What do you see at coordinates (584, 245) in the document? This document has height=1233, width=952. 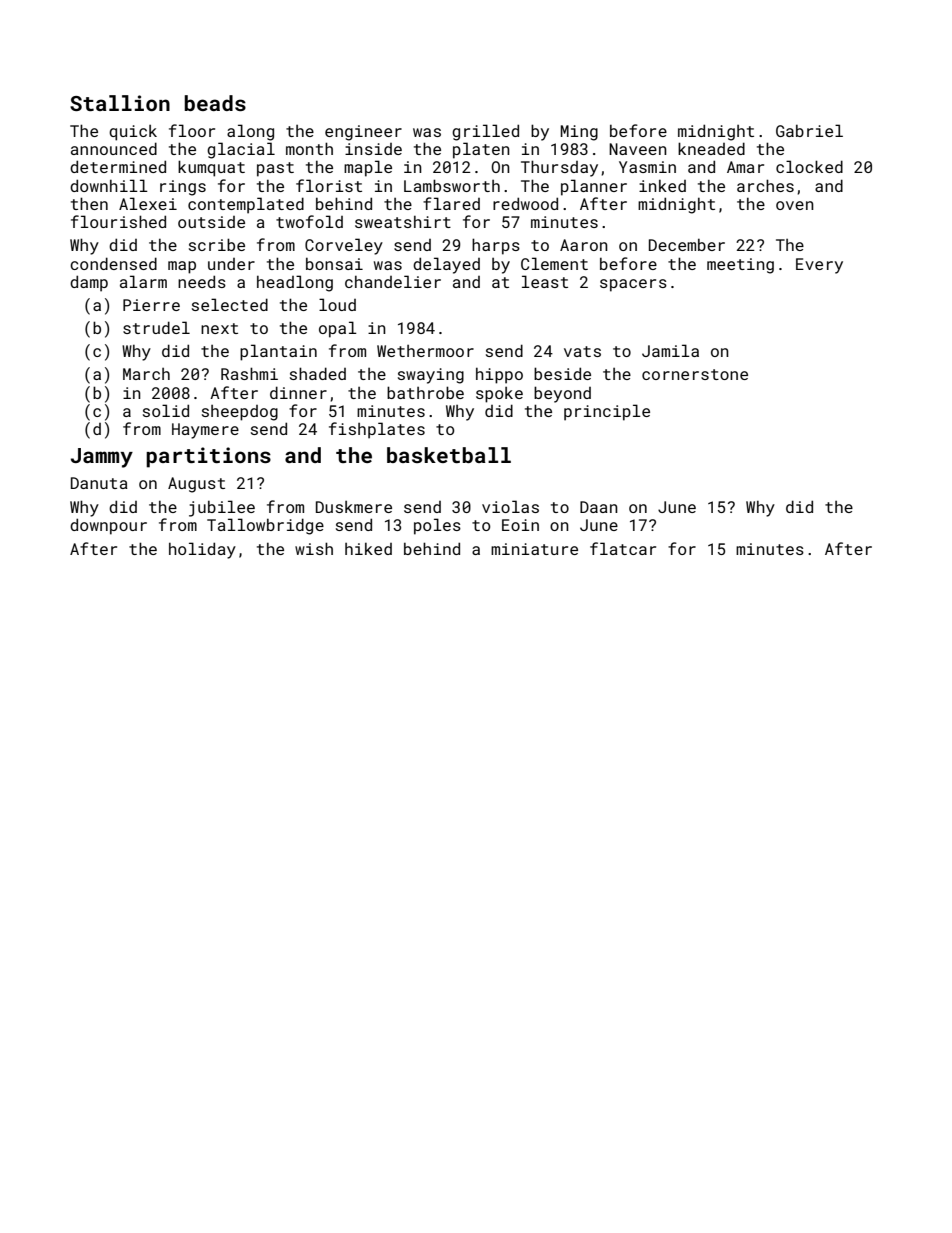 I see `Aaron` at bounding box center [584, 245].
